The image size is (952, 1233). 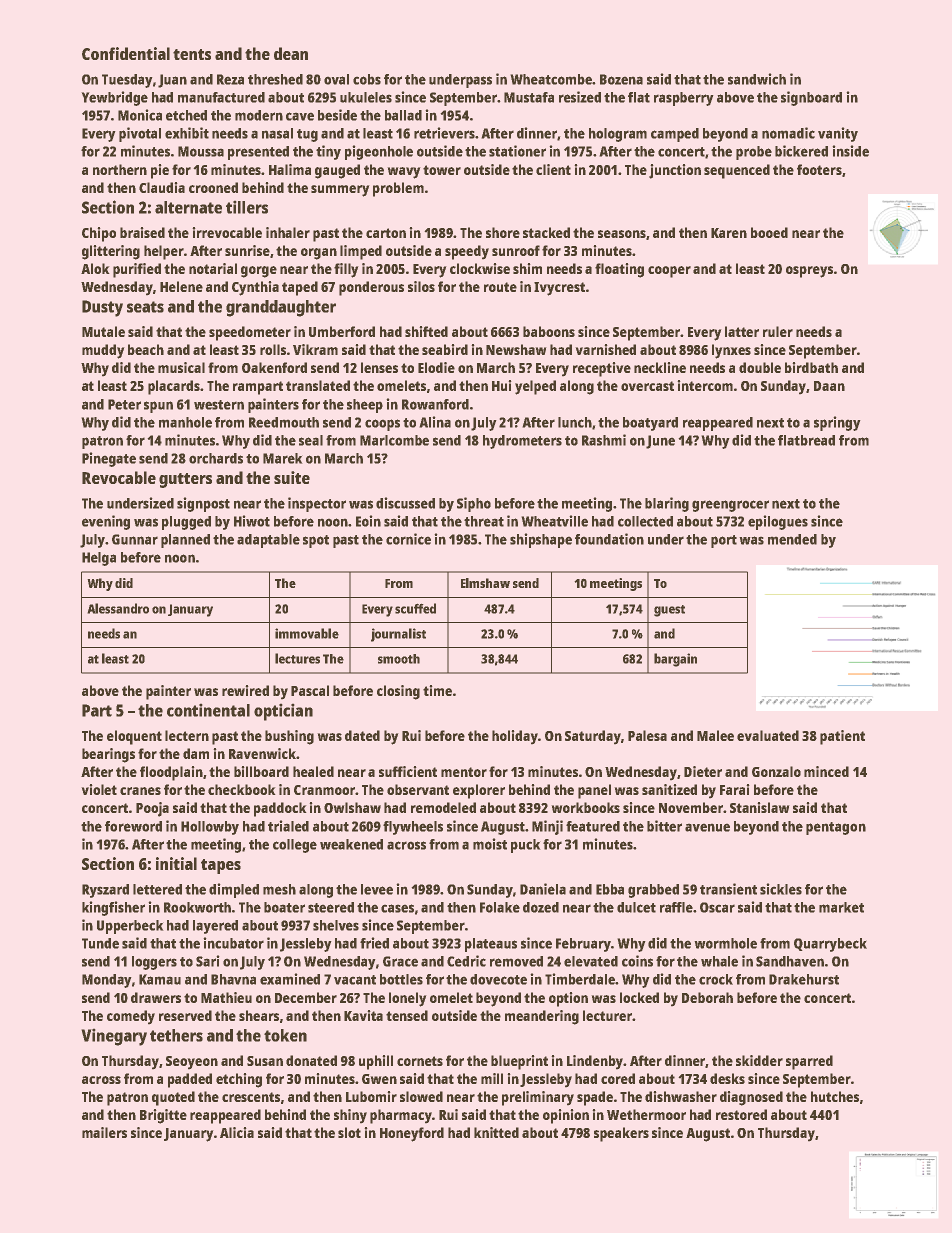 I want to click on dean, so click(x=291, y=53).
